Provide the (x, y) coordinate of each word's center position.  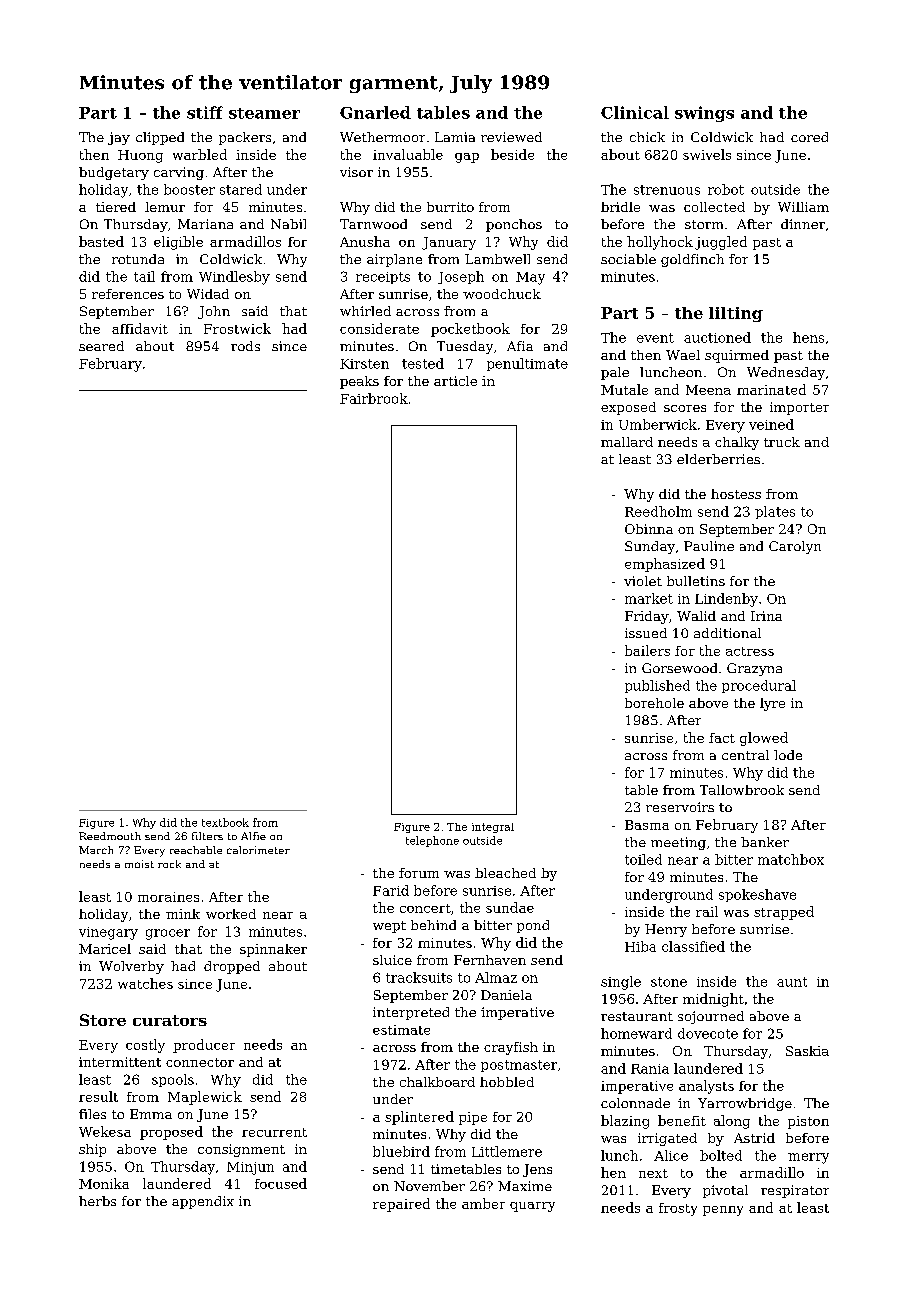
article (455, 381)
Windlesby (234, 278)
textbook (225, 822)
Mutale (624, 389)
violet (643, 581)
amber (483, 1203)
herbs (97, 1201)
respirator (795, 1191)
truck (782, 442)
